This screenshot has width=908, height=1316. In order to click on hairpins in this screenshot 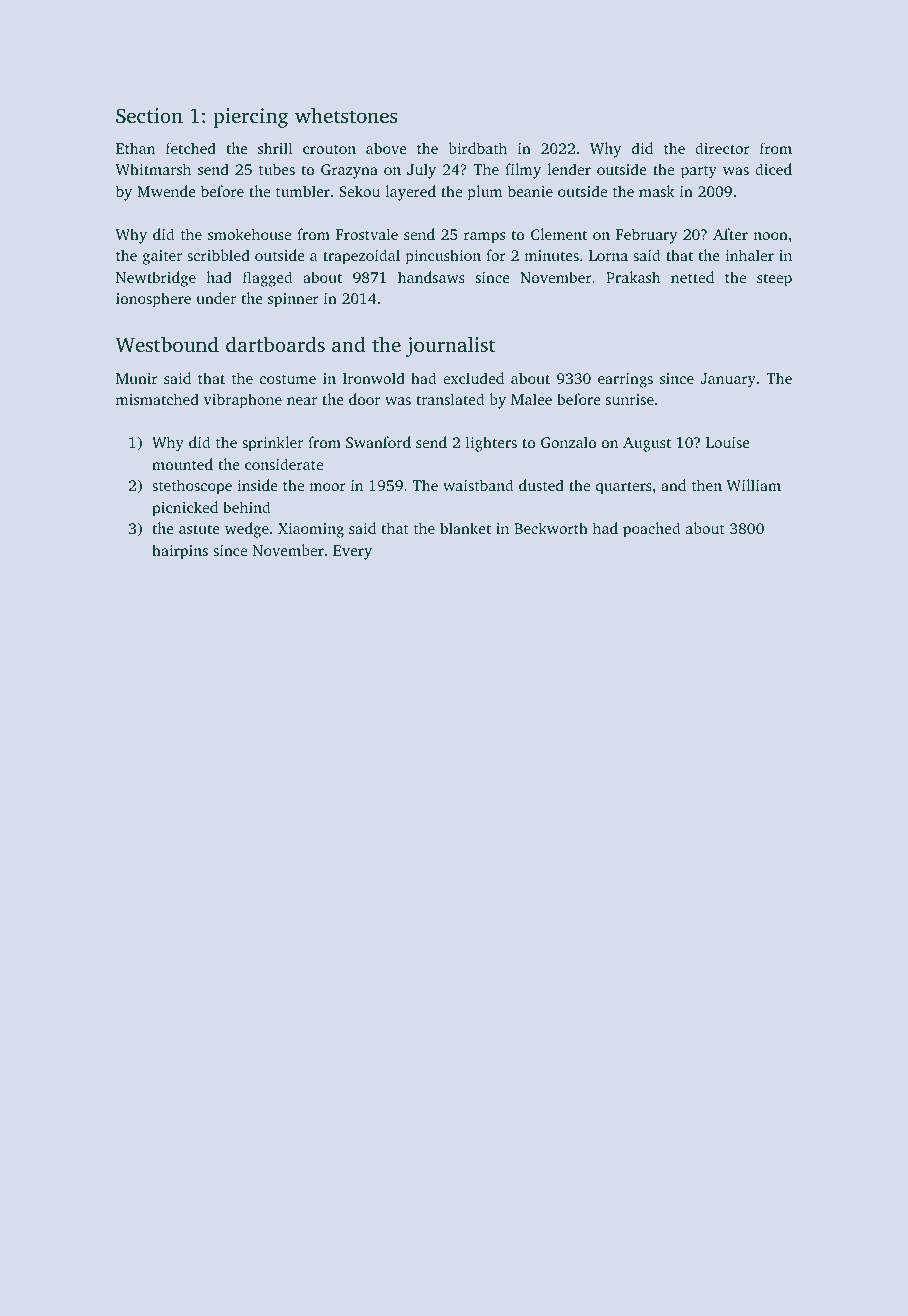, I will do `click(180, 552)`.
